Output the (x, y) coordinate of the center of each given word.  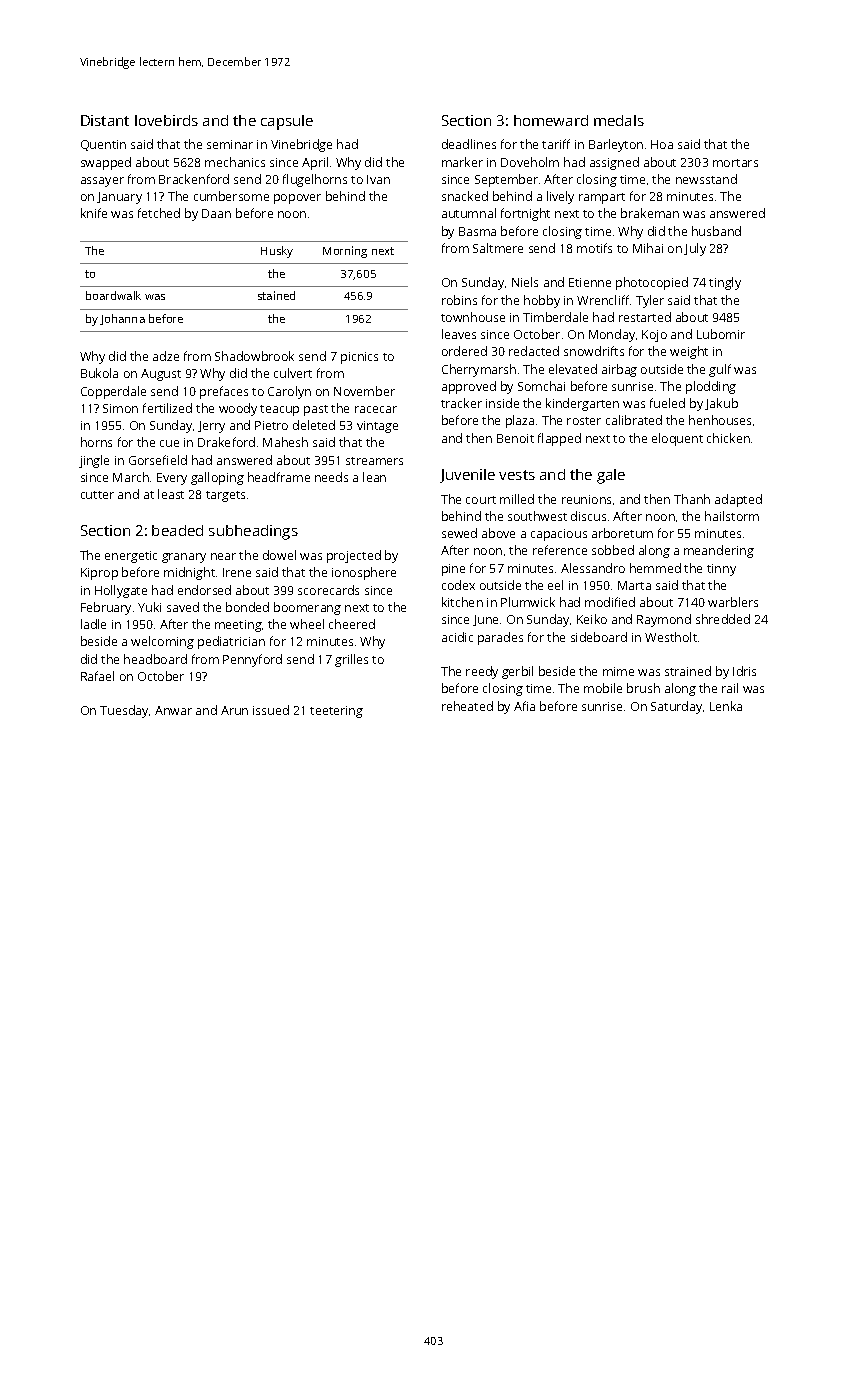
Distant (105, 120)
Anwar (173, 710)
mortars (735, 163)
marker (462, 162)
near (223, 556)
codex (458, 585)
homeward (551, 120)
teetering (336, 712)
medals (619, 120)
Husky (277, 252)
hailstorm (732, 516)
